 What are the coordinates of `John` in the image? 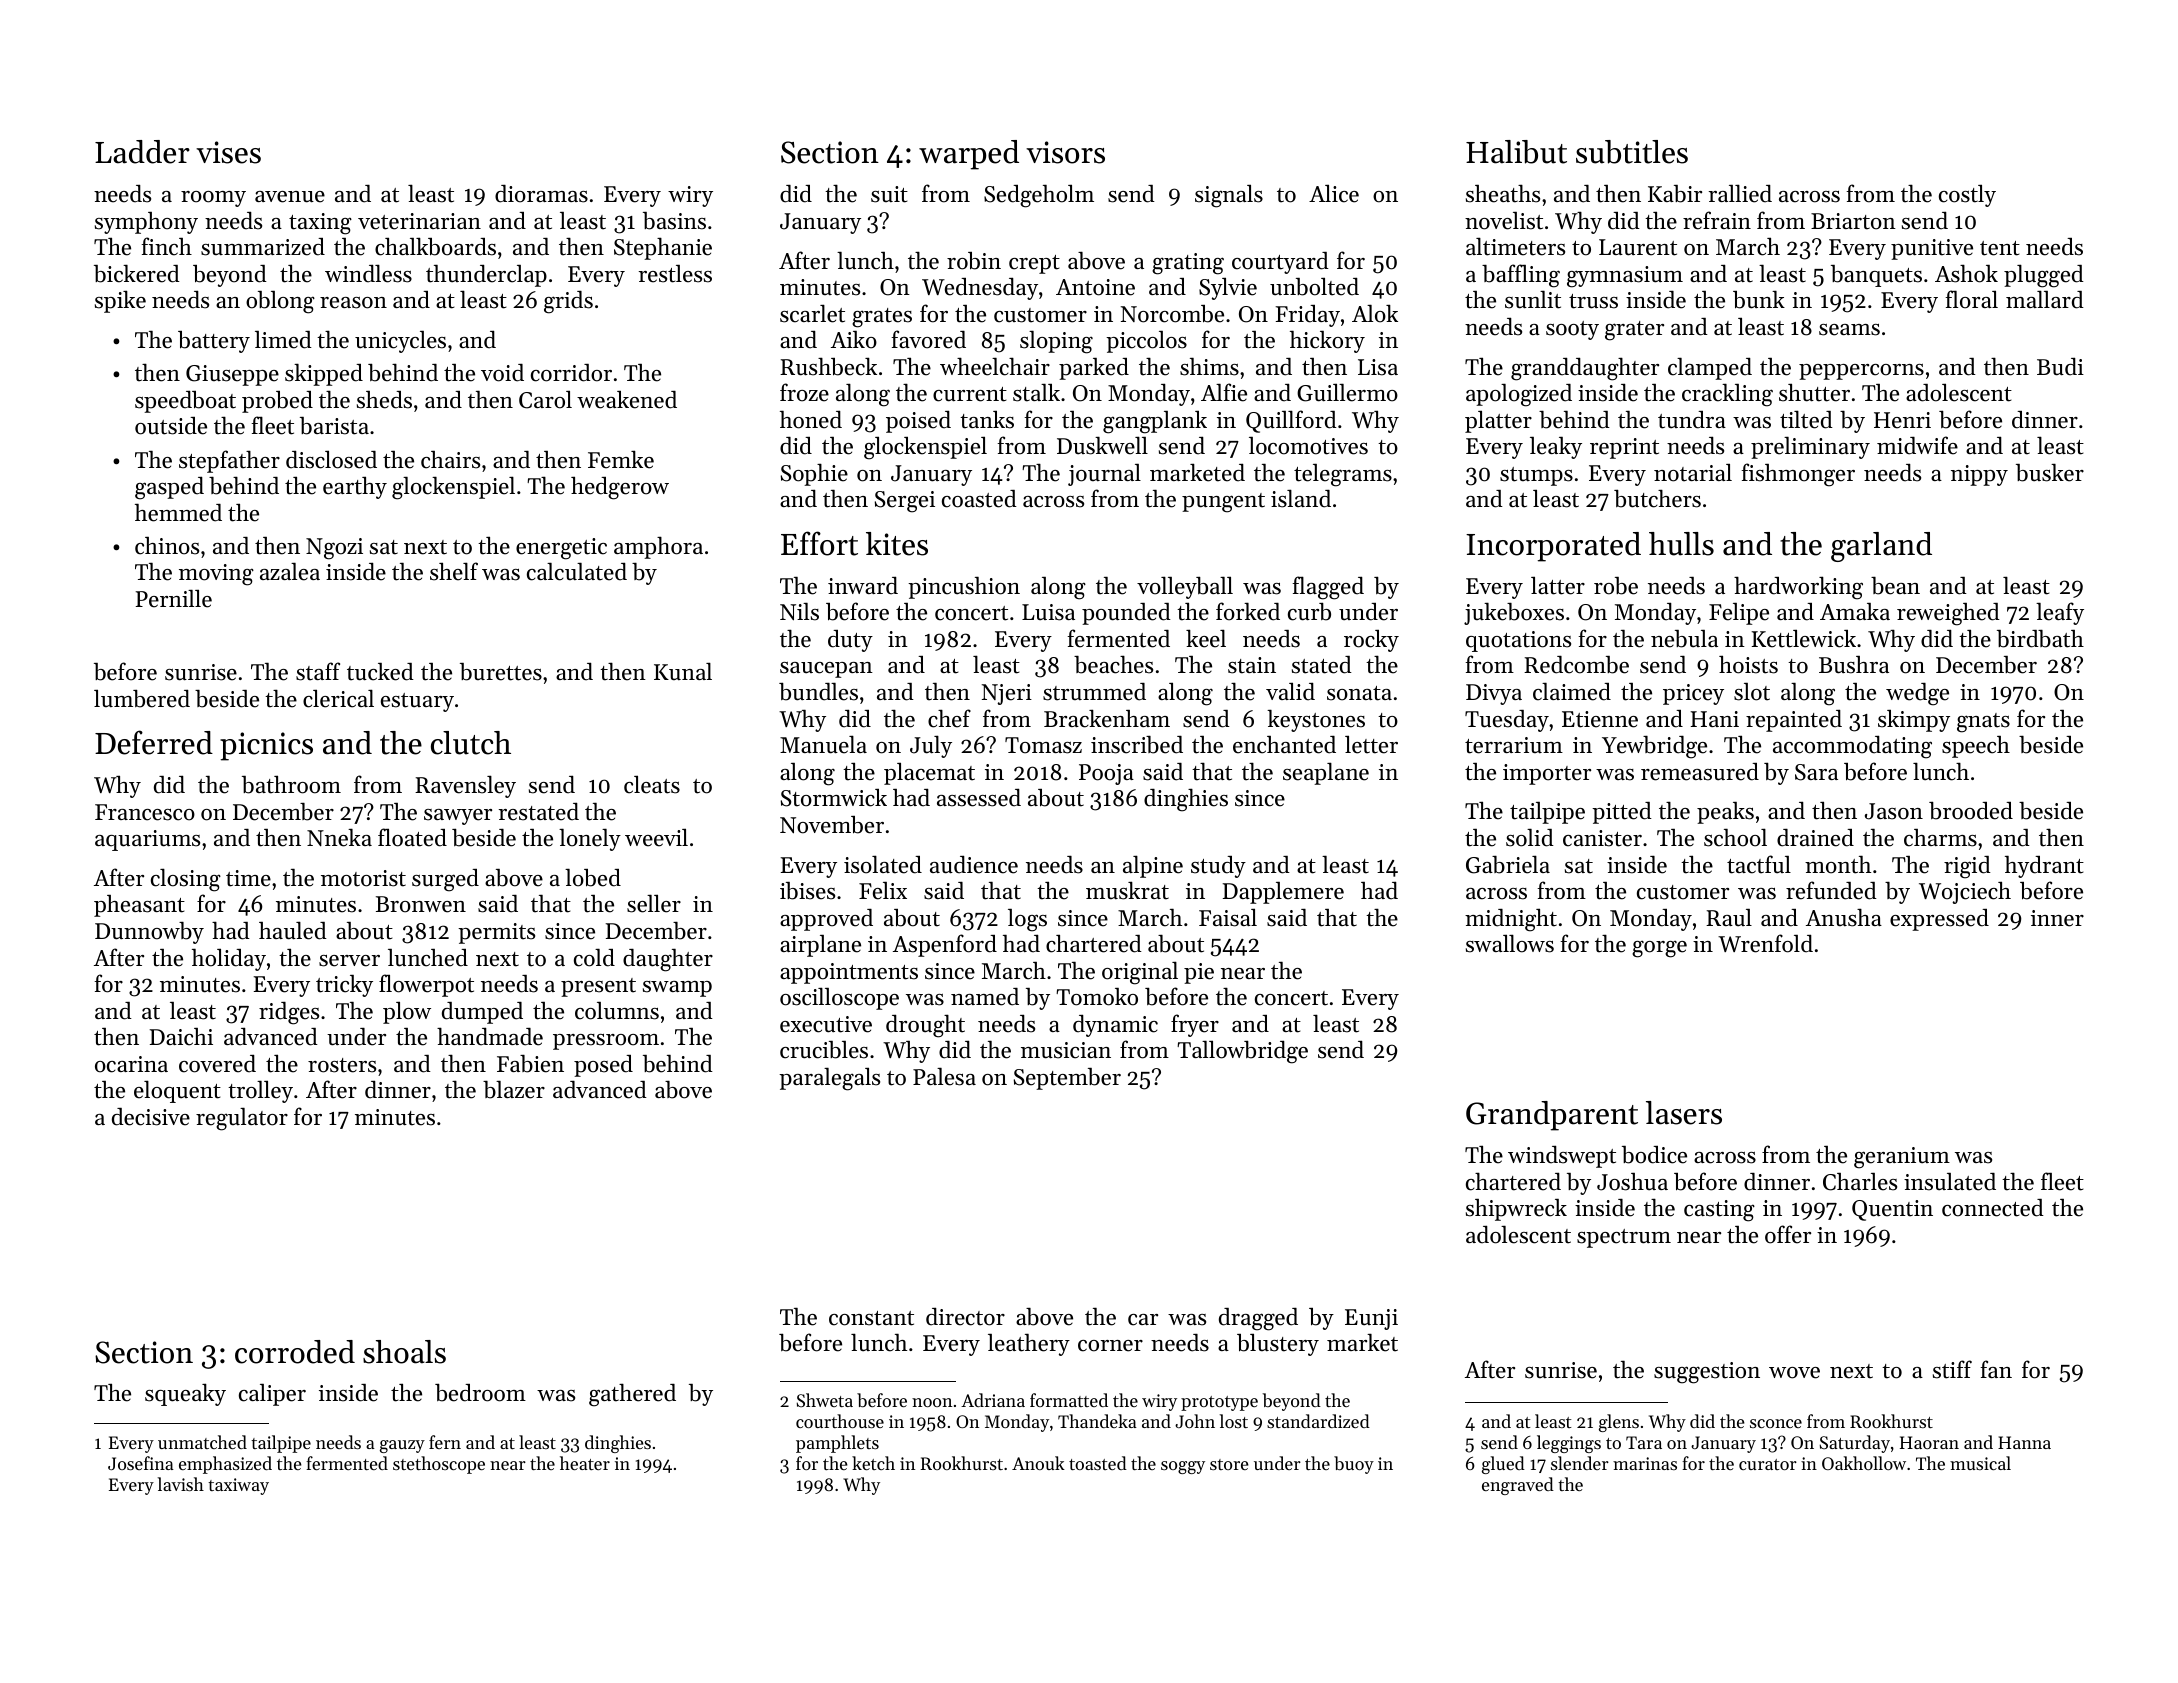 It's located at (1195, 1421).
